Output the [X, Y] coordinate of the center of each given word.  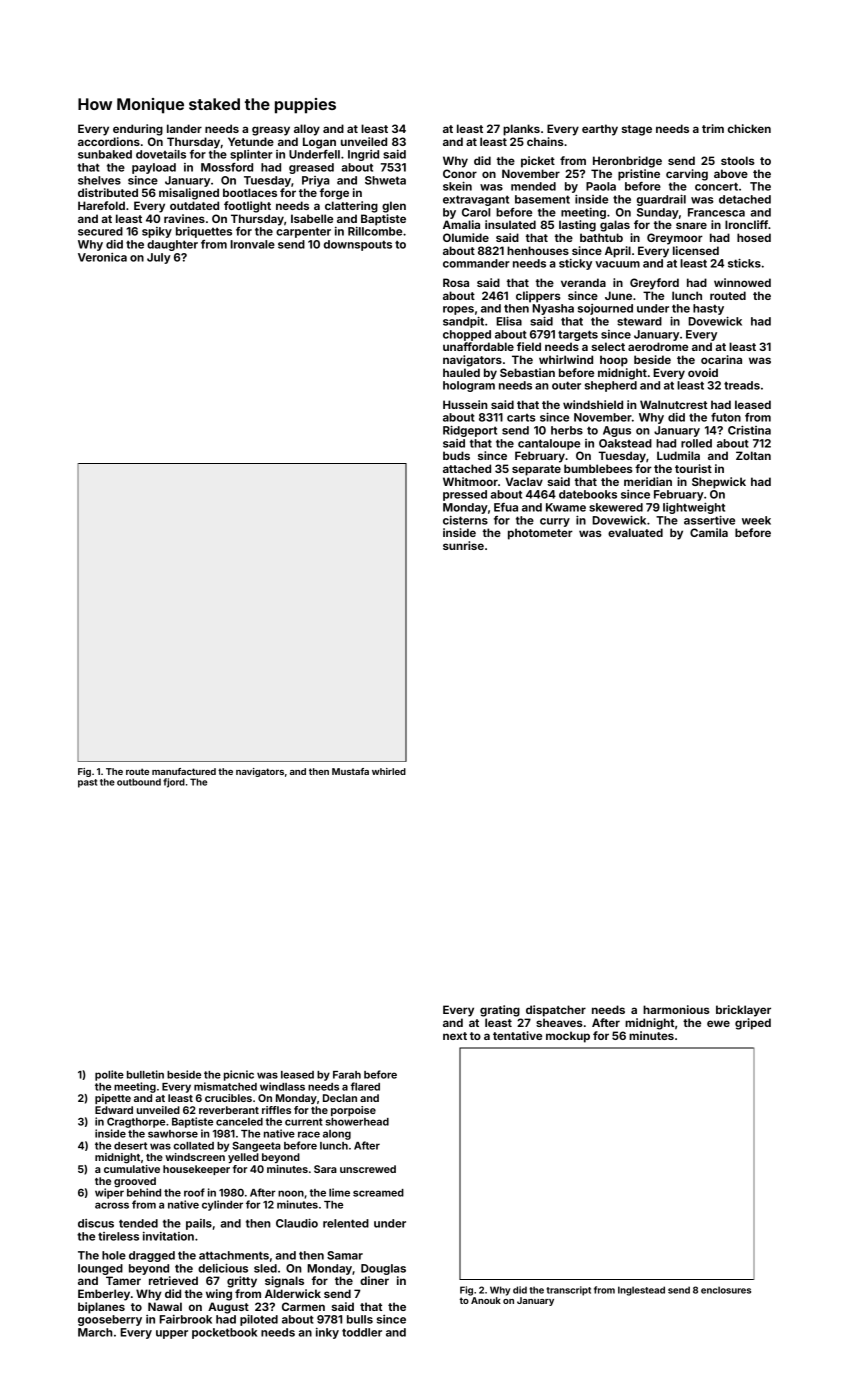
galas [615, 226]
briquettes [204, 232]
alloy [307, 130]
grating [500, 1011]
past [87, 783]
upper [172, 1334]
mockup [568, 1037]
